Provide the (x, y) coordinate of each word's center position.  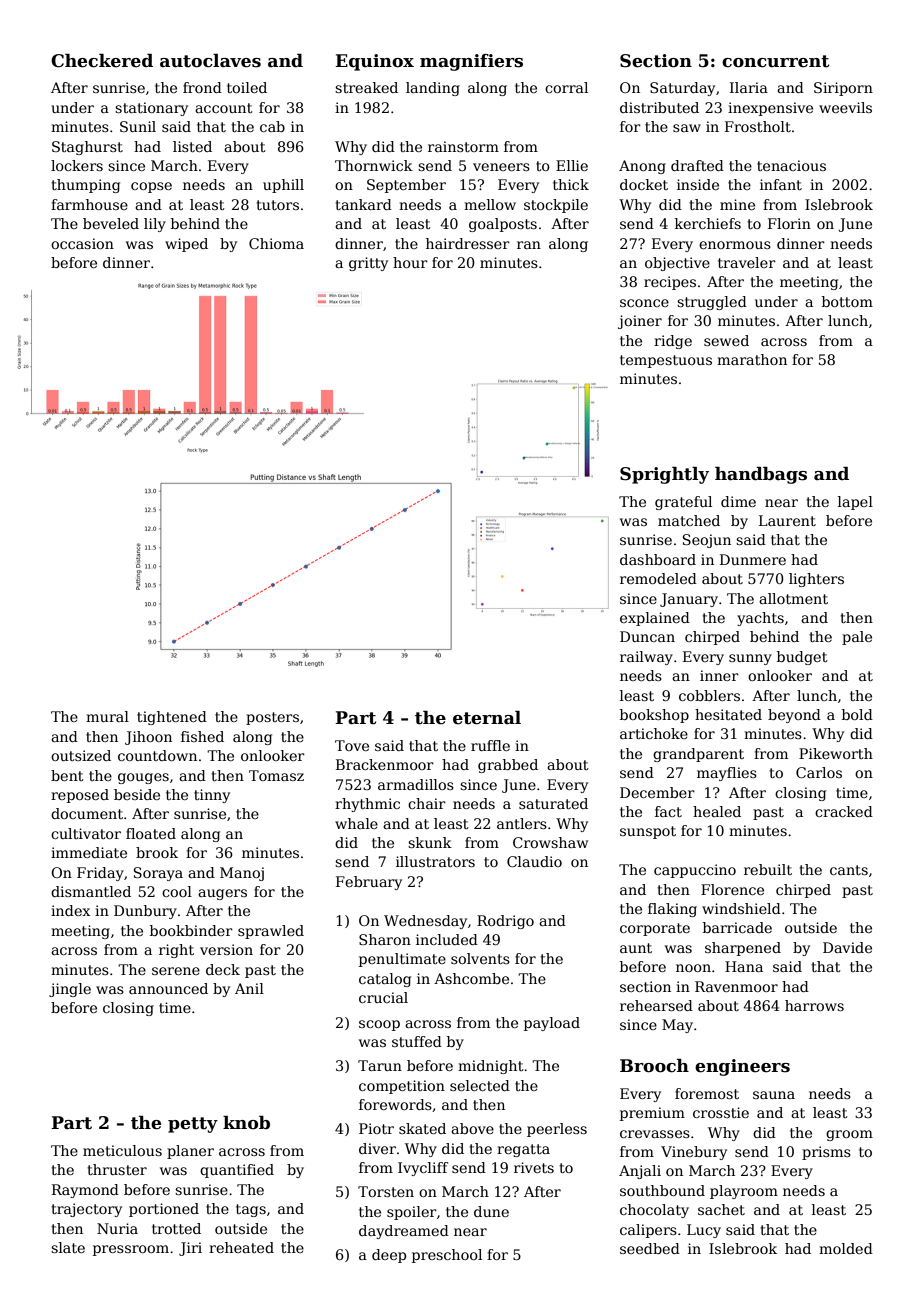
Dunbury (145, 912)
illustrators (435, 861)
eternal (487, 718)
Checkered (102, 61)
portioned (164, 1210)
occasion (82, 243)
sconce (644, 303)
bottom (847, 301)
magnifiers (471, 62)
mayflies (727, 774)
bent (67, 775)
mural (107, 716)
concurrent (775, 61)
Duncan (647, 636)
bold (857, 714)
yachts (760, 619)
